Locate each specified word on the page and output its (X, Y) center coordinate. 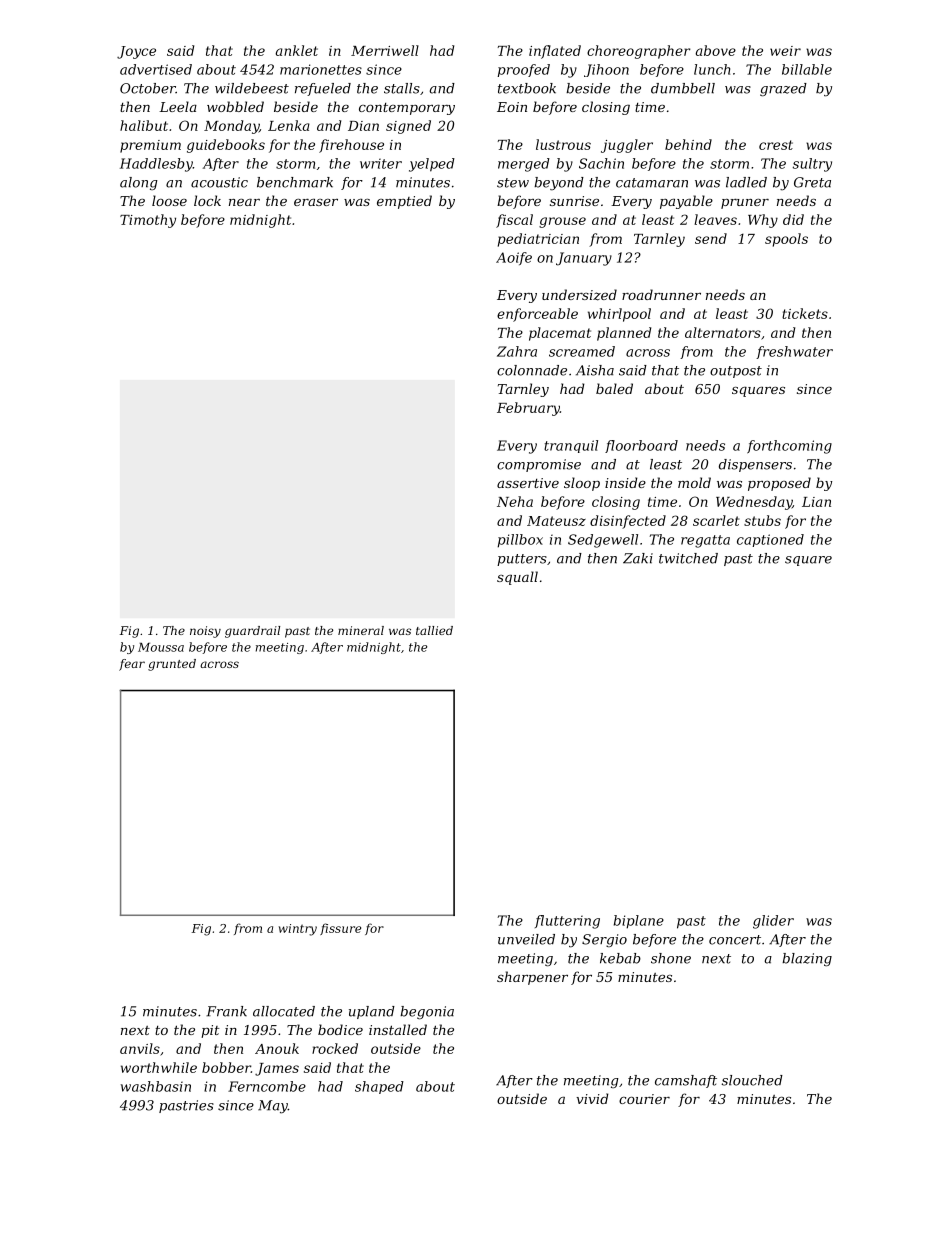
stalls (402, 88)
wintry (298, 930)
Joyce (136, 52)
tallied (434, 630)
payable (686, 202)
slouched (752, 1080)
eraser (316, 202)
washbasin (156, 1086)
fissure (340, 929)
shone (671, 958)
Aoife (514, 258)
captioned (770, 540)
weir (785, 51)
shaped (379, 1087)
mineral (361, 630)
